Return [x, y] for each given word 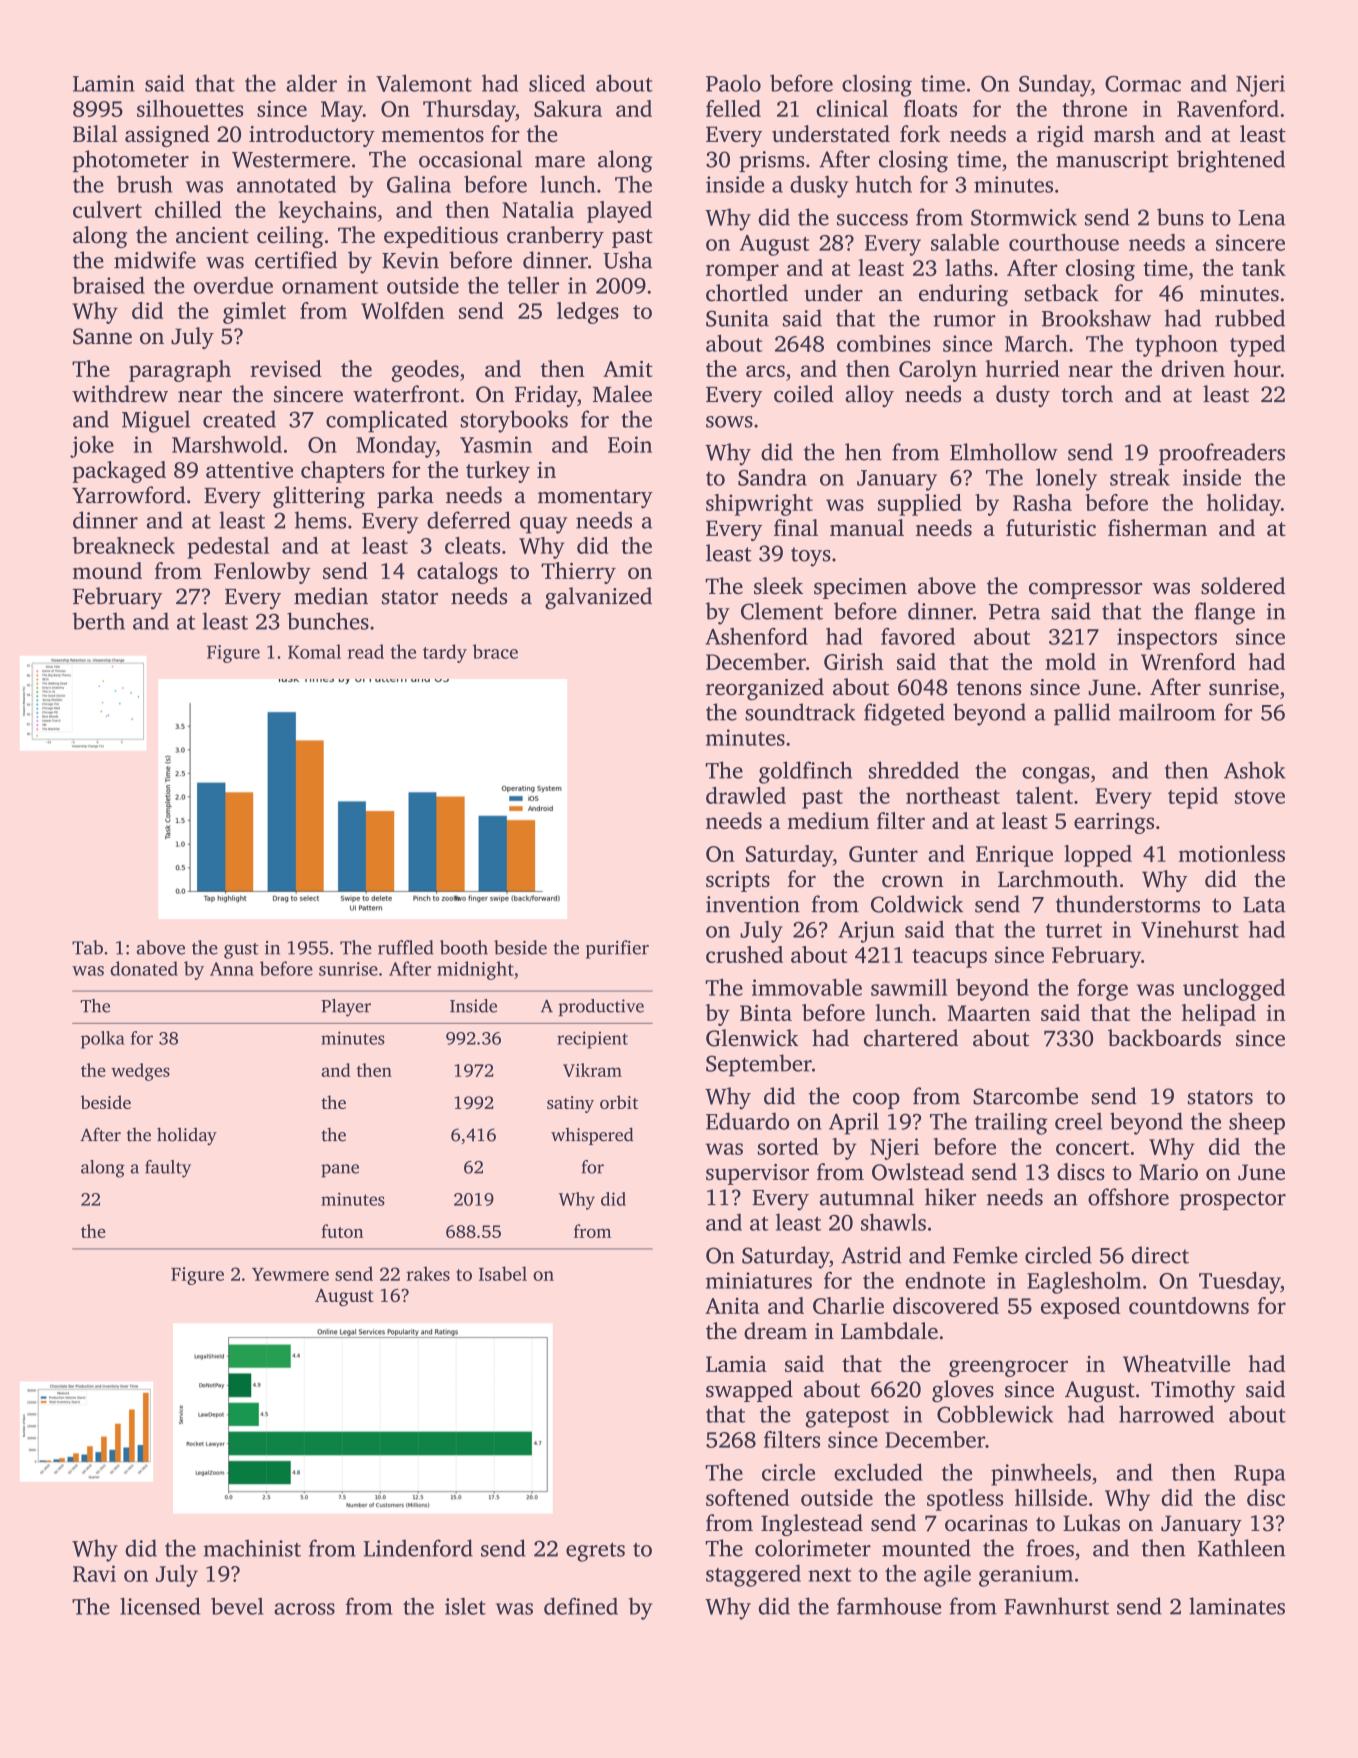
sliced [557, 83]
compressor [1085, 591]
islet [465, 1606]
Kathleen [1241, 1548]
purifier [617, 949]
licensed [160, 1606]
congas [1056, 775]
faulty [168, 1169]
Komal [314, 651]
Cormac [1143, 84]
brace [495, 651]
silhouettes [190, 108]
